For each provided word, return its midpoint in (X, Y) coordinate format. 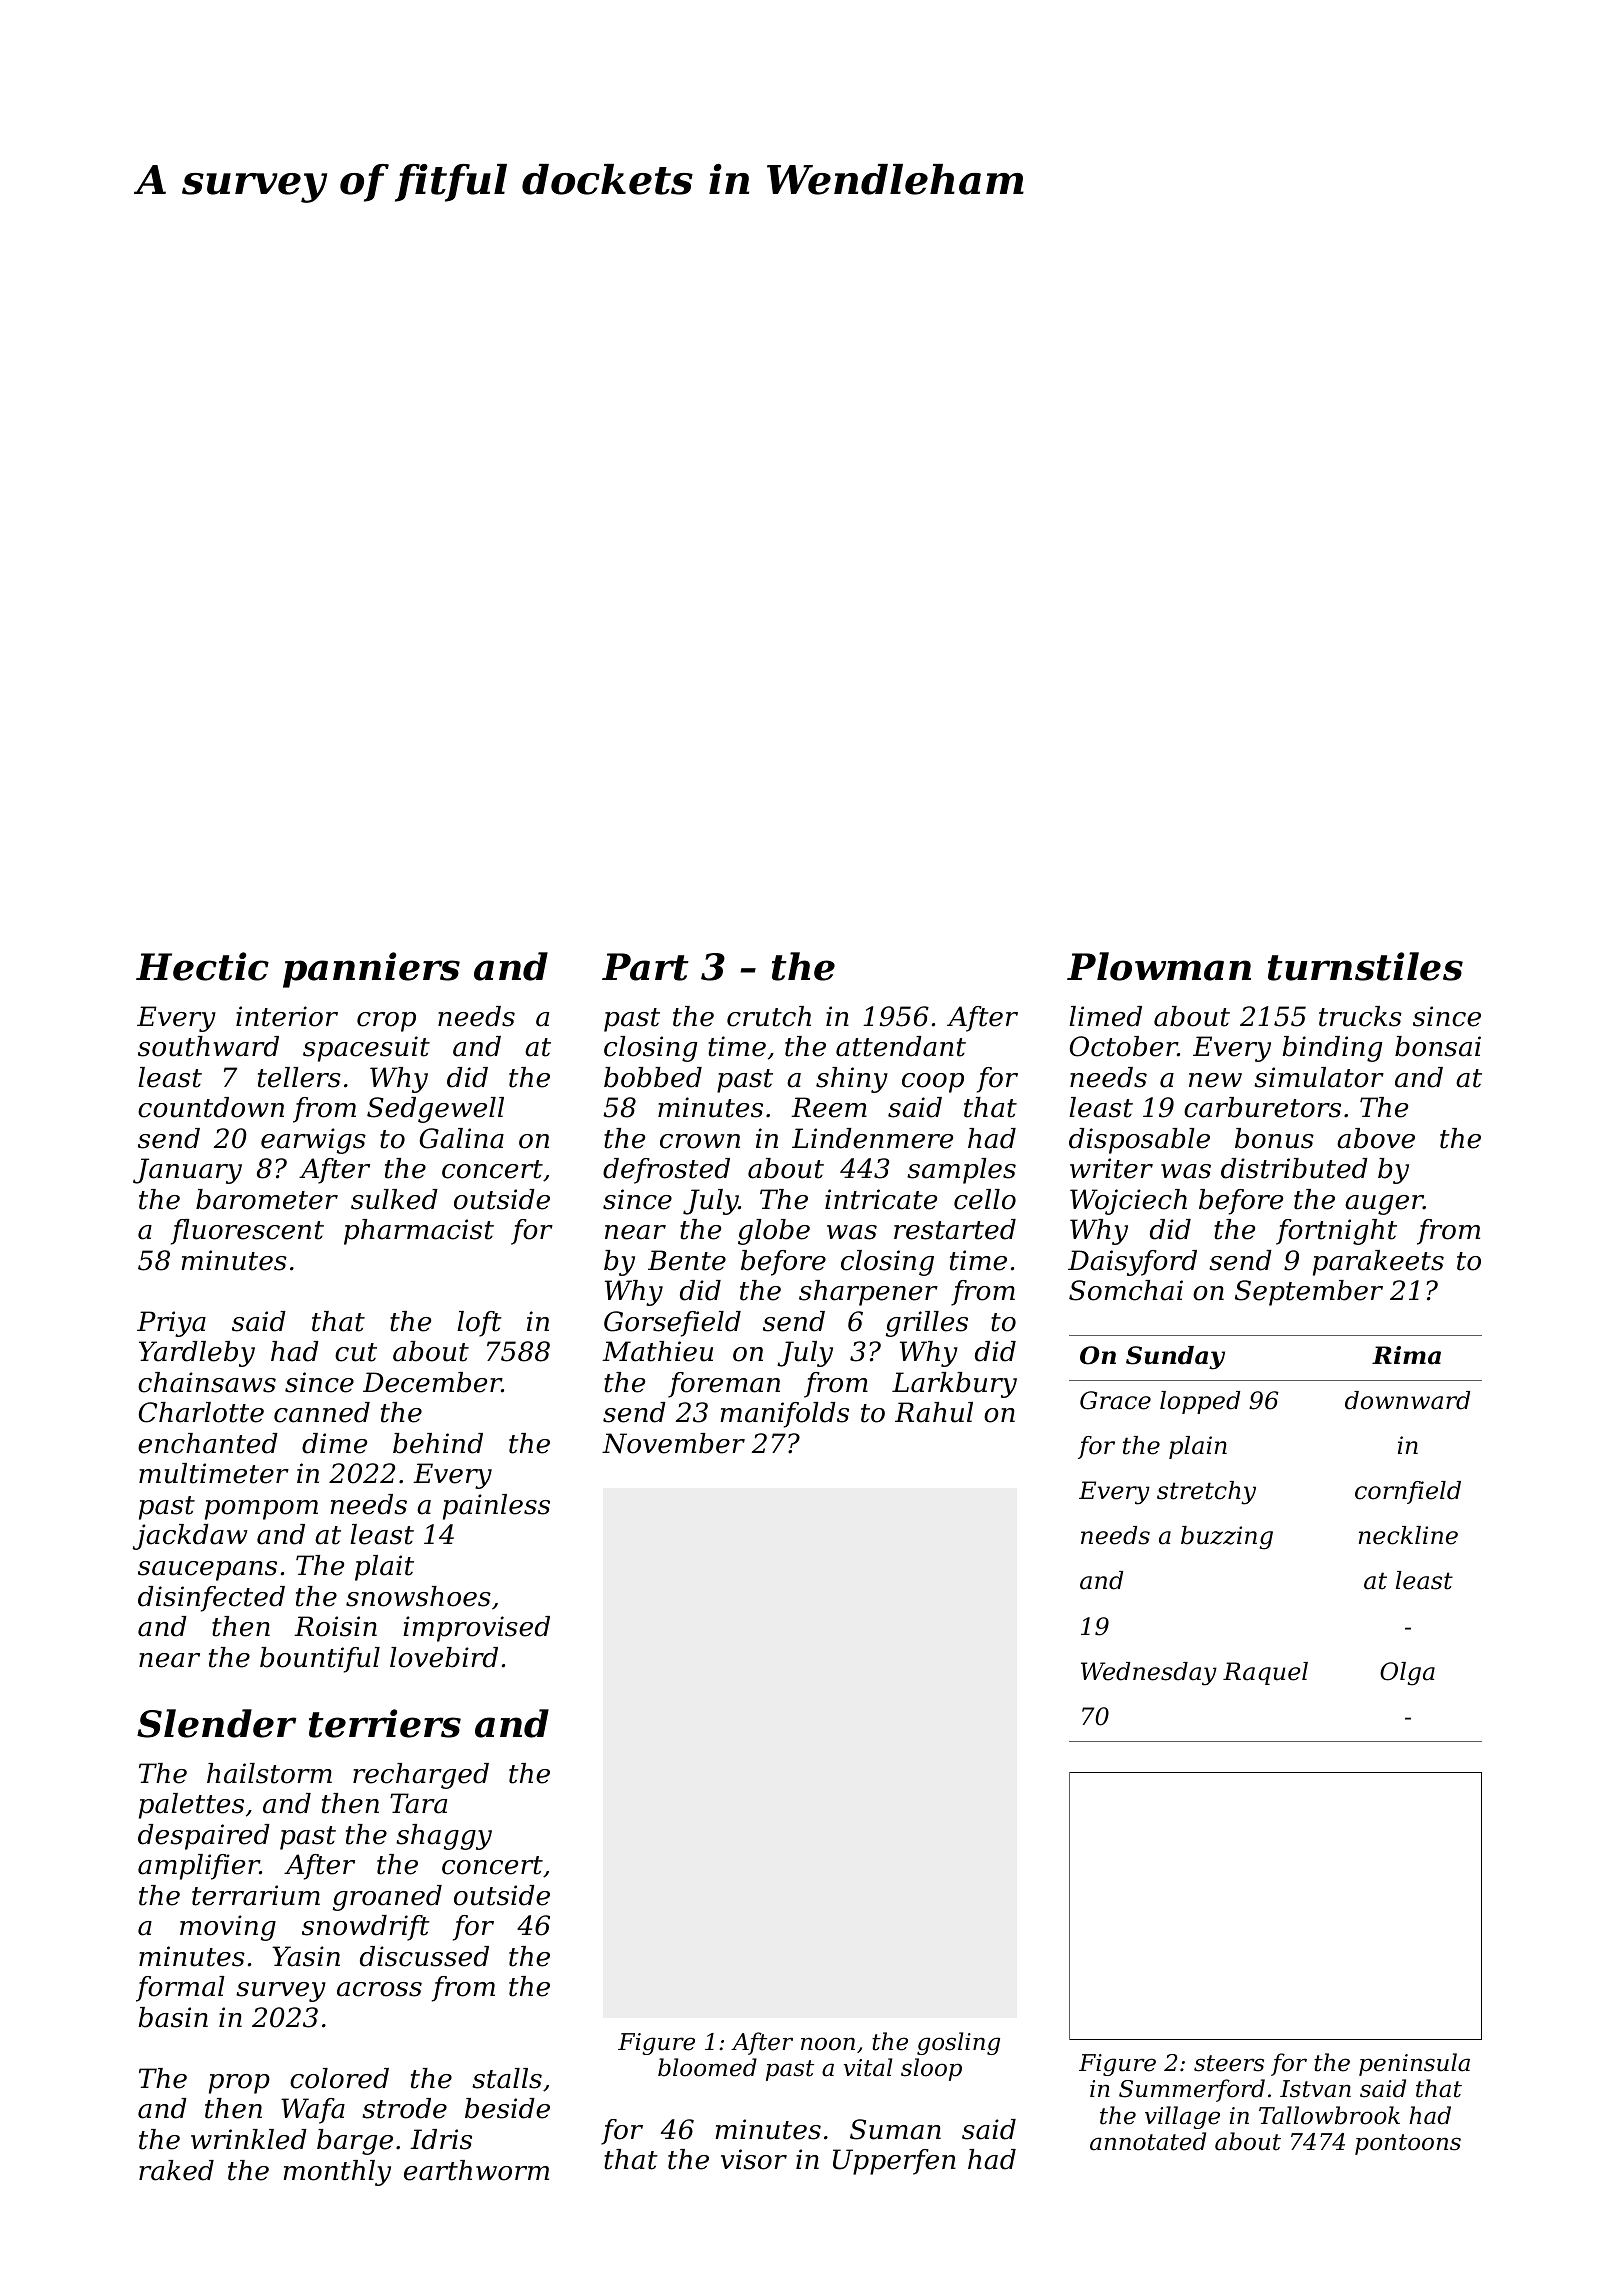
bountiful (320, 1660)
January (187, 1171)
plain (1198, 1447)
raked (176, 2170)
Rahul (934, 1412)
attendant (901, 1046)
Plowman (1159, 966)
